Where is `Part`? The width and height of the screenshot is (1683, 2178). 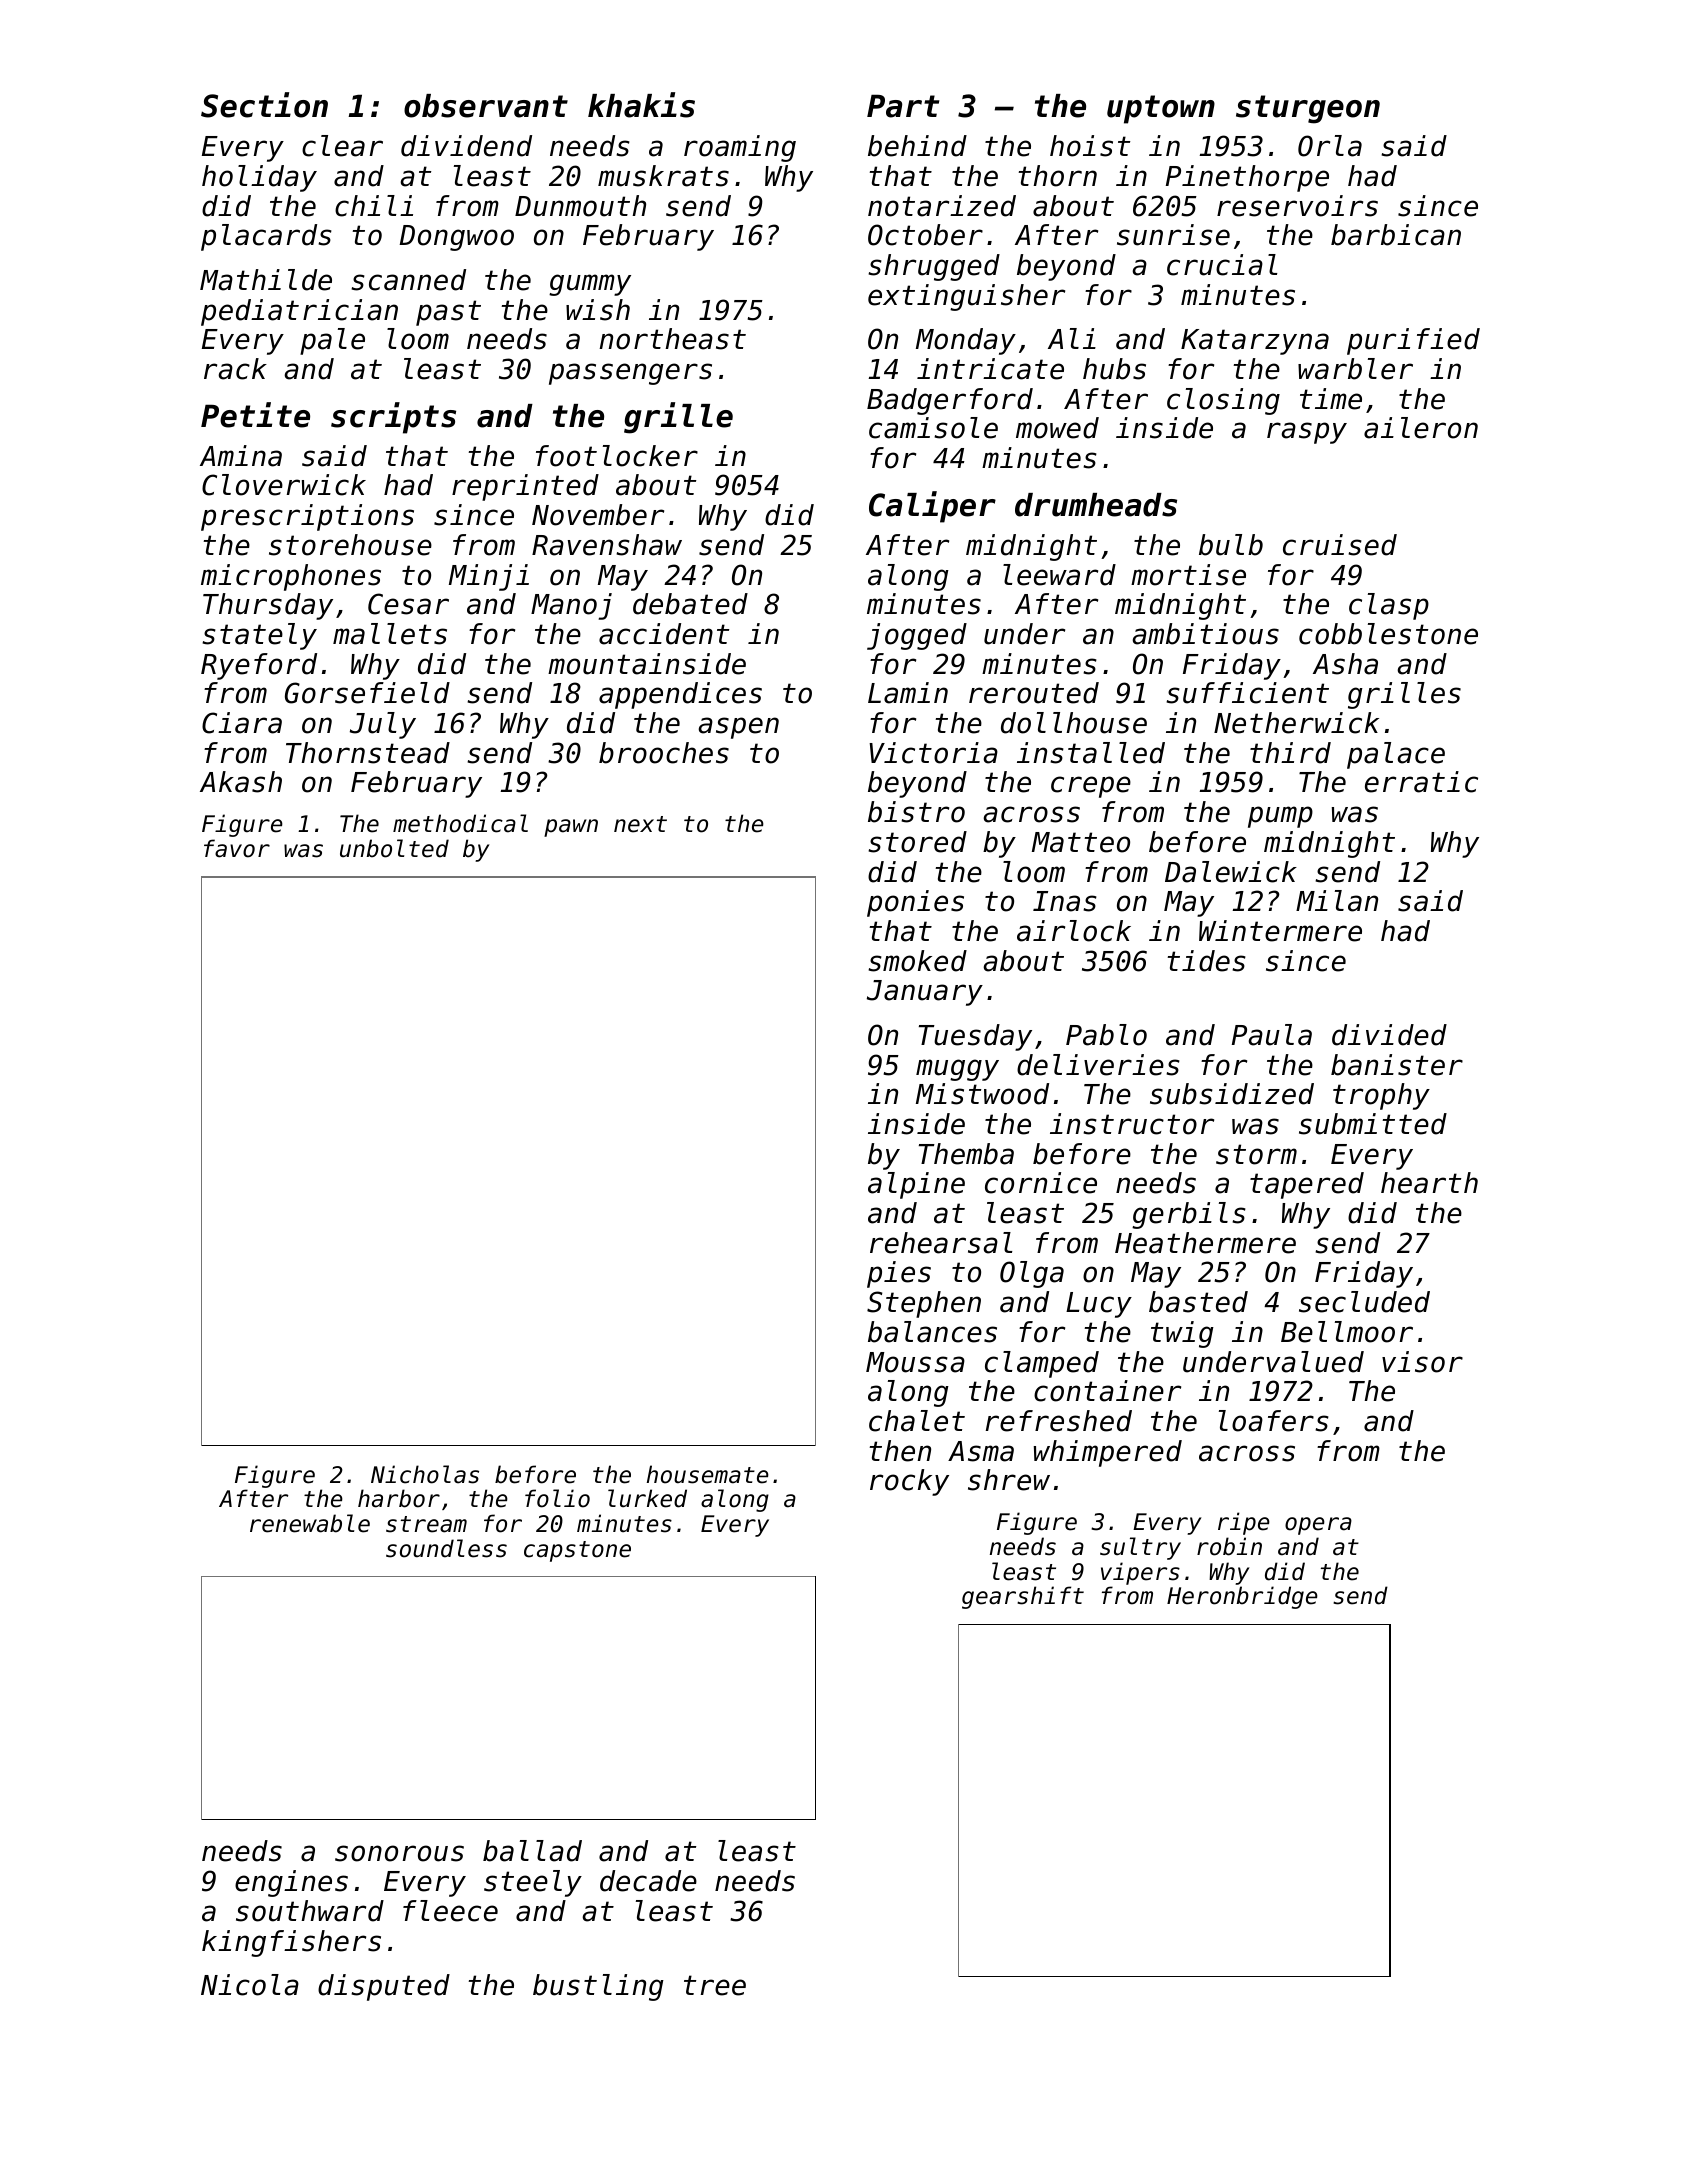
Part is located at coordinates (903, 106).
